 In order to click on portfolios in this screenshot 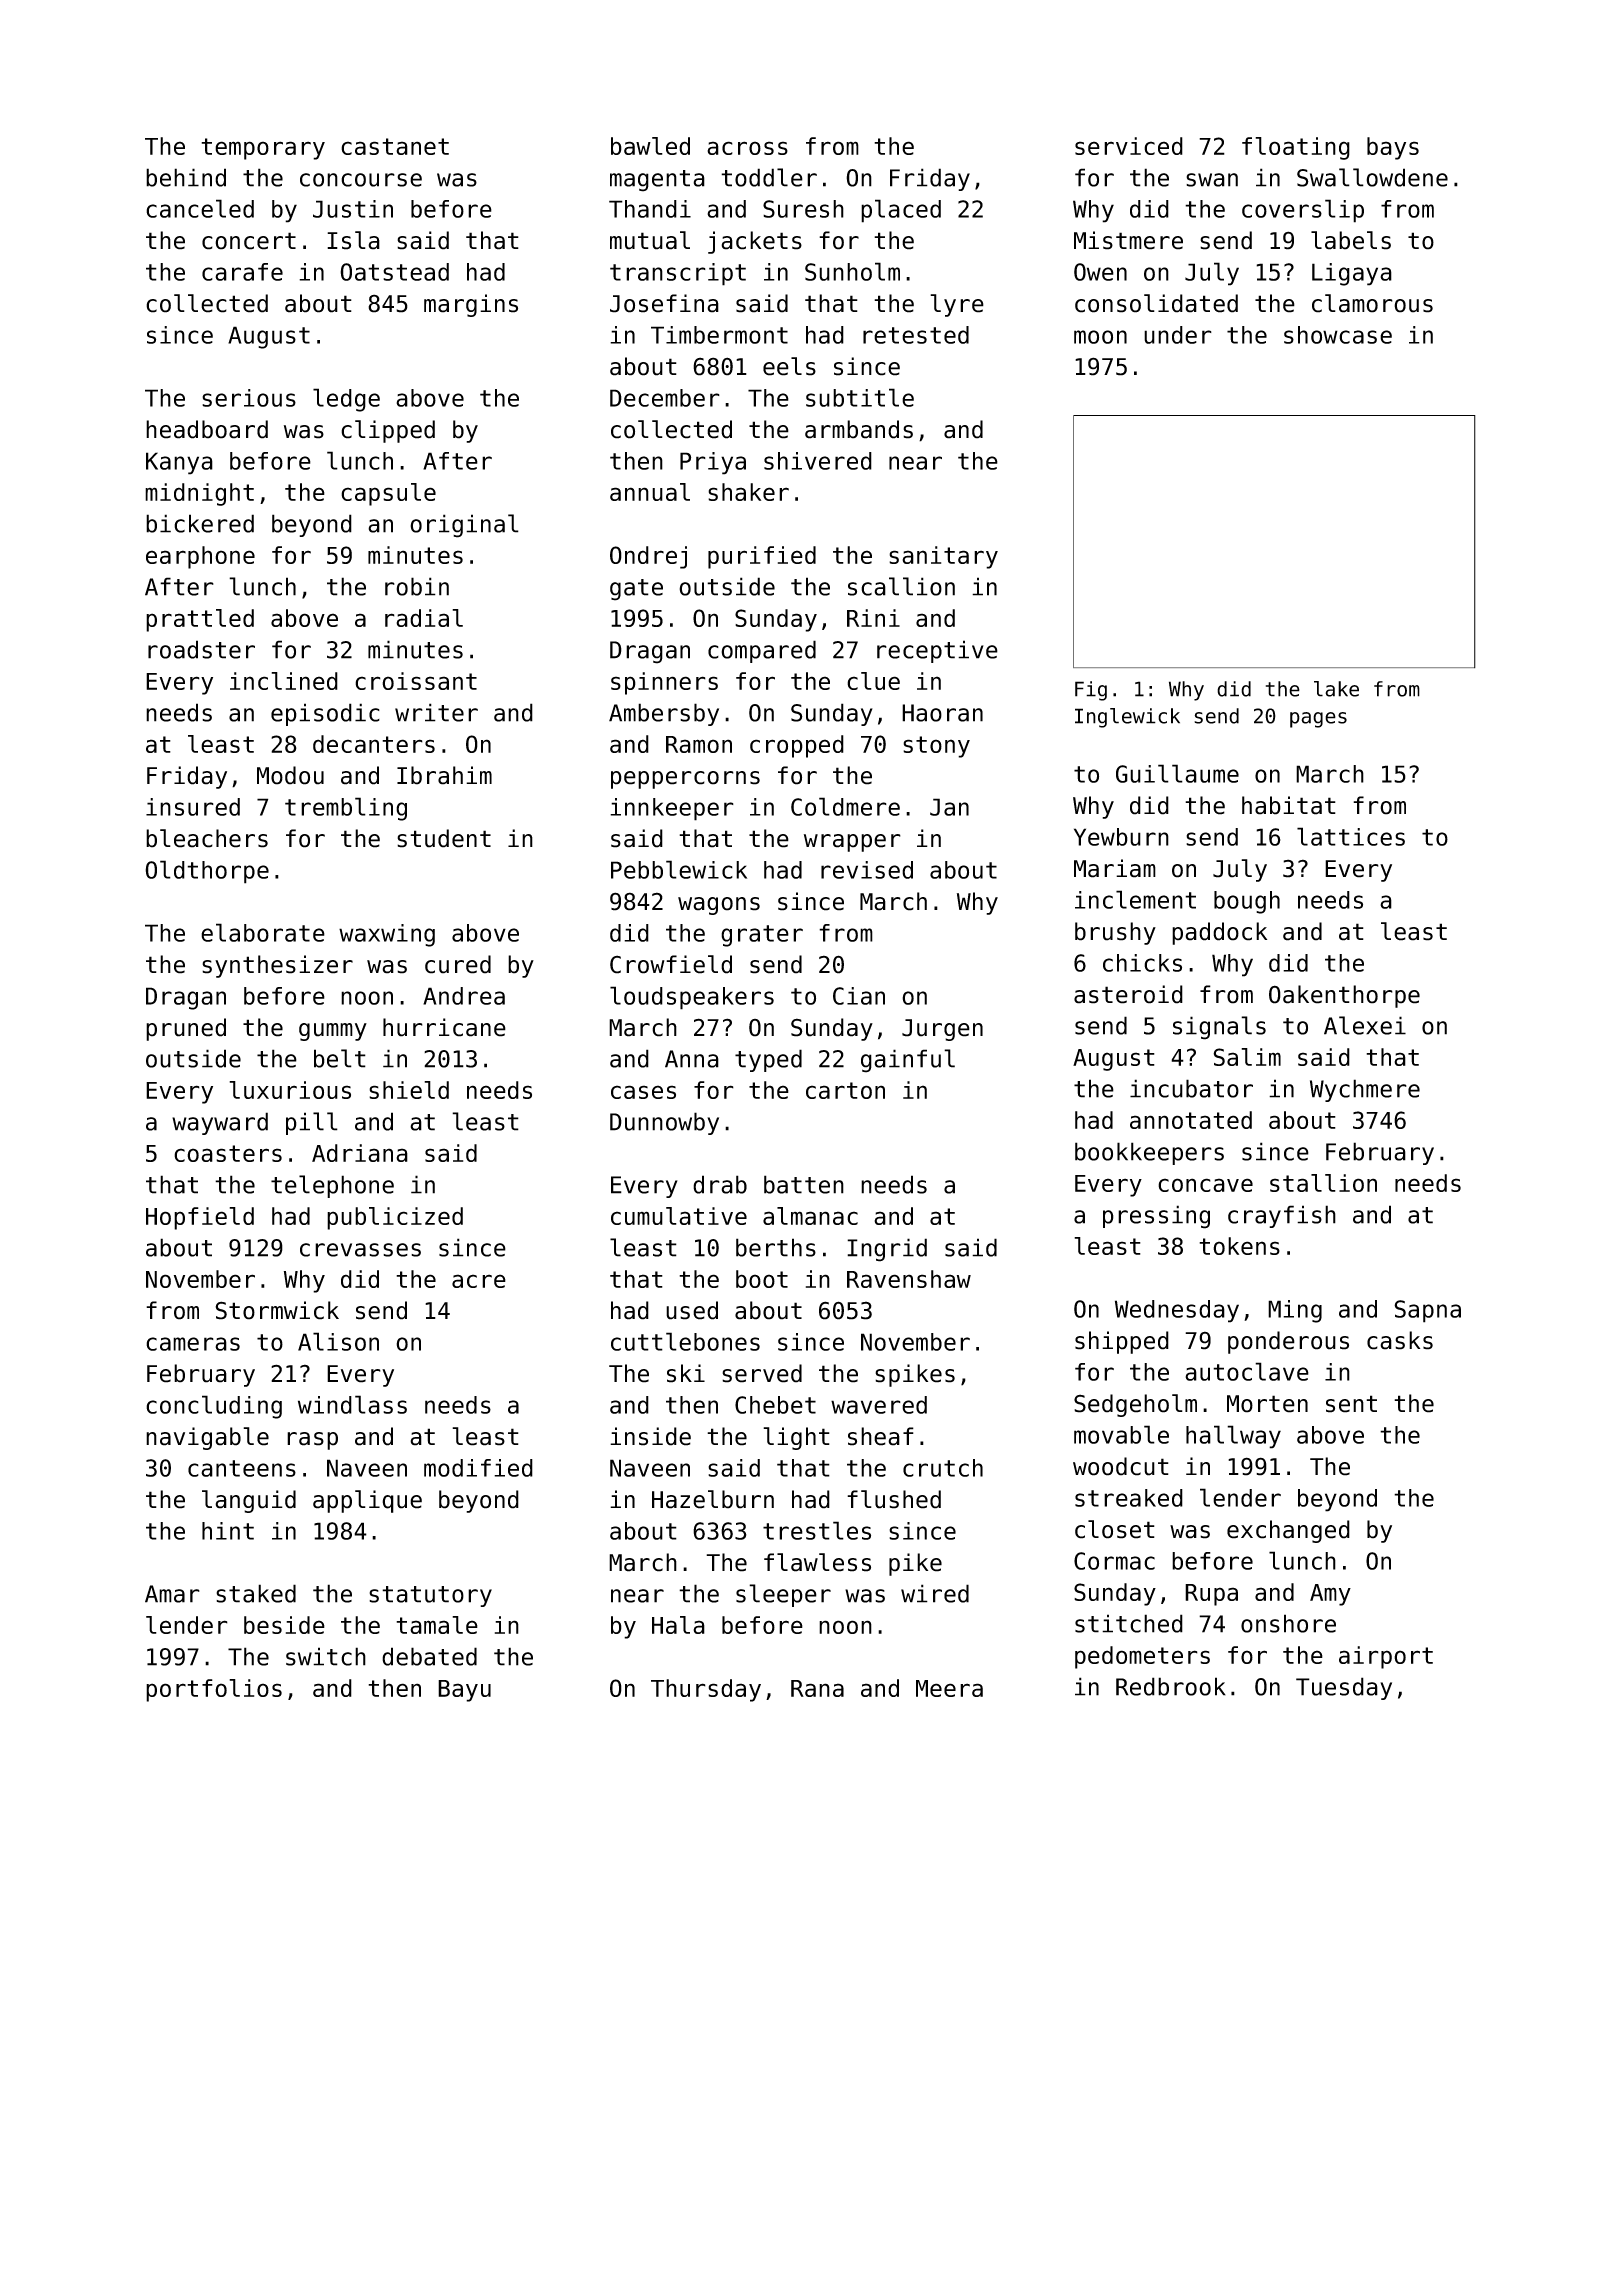, I will do `click(214, 1690)`.
